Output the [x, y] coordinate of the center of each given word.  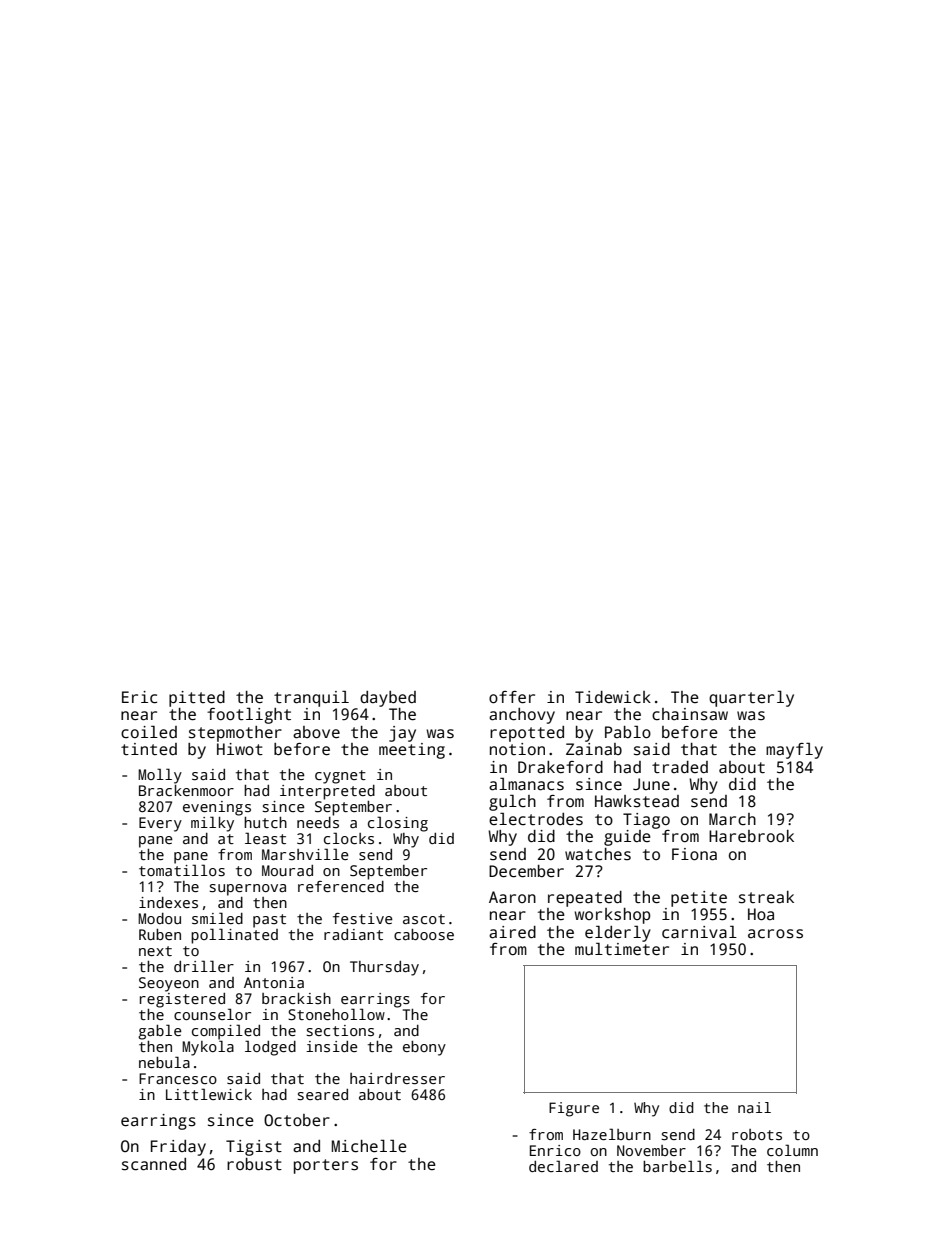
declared [563, 1166]
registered [182, 1000]
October [297, 1120]
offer [512, 697]
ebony [424, 1048]
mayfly [794, 750]
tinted [149, 749]
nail [754, 1107]
